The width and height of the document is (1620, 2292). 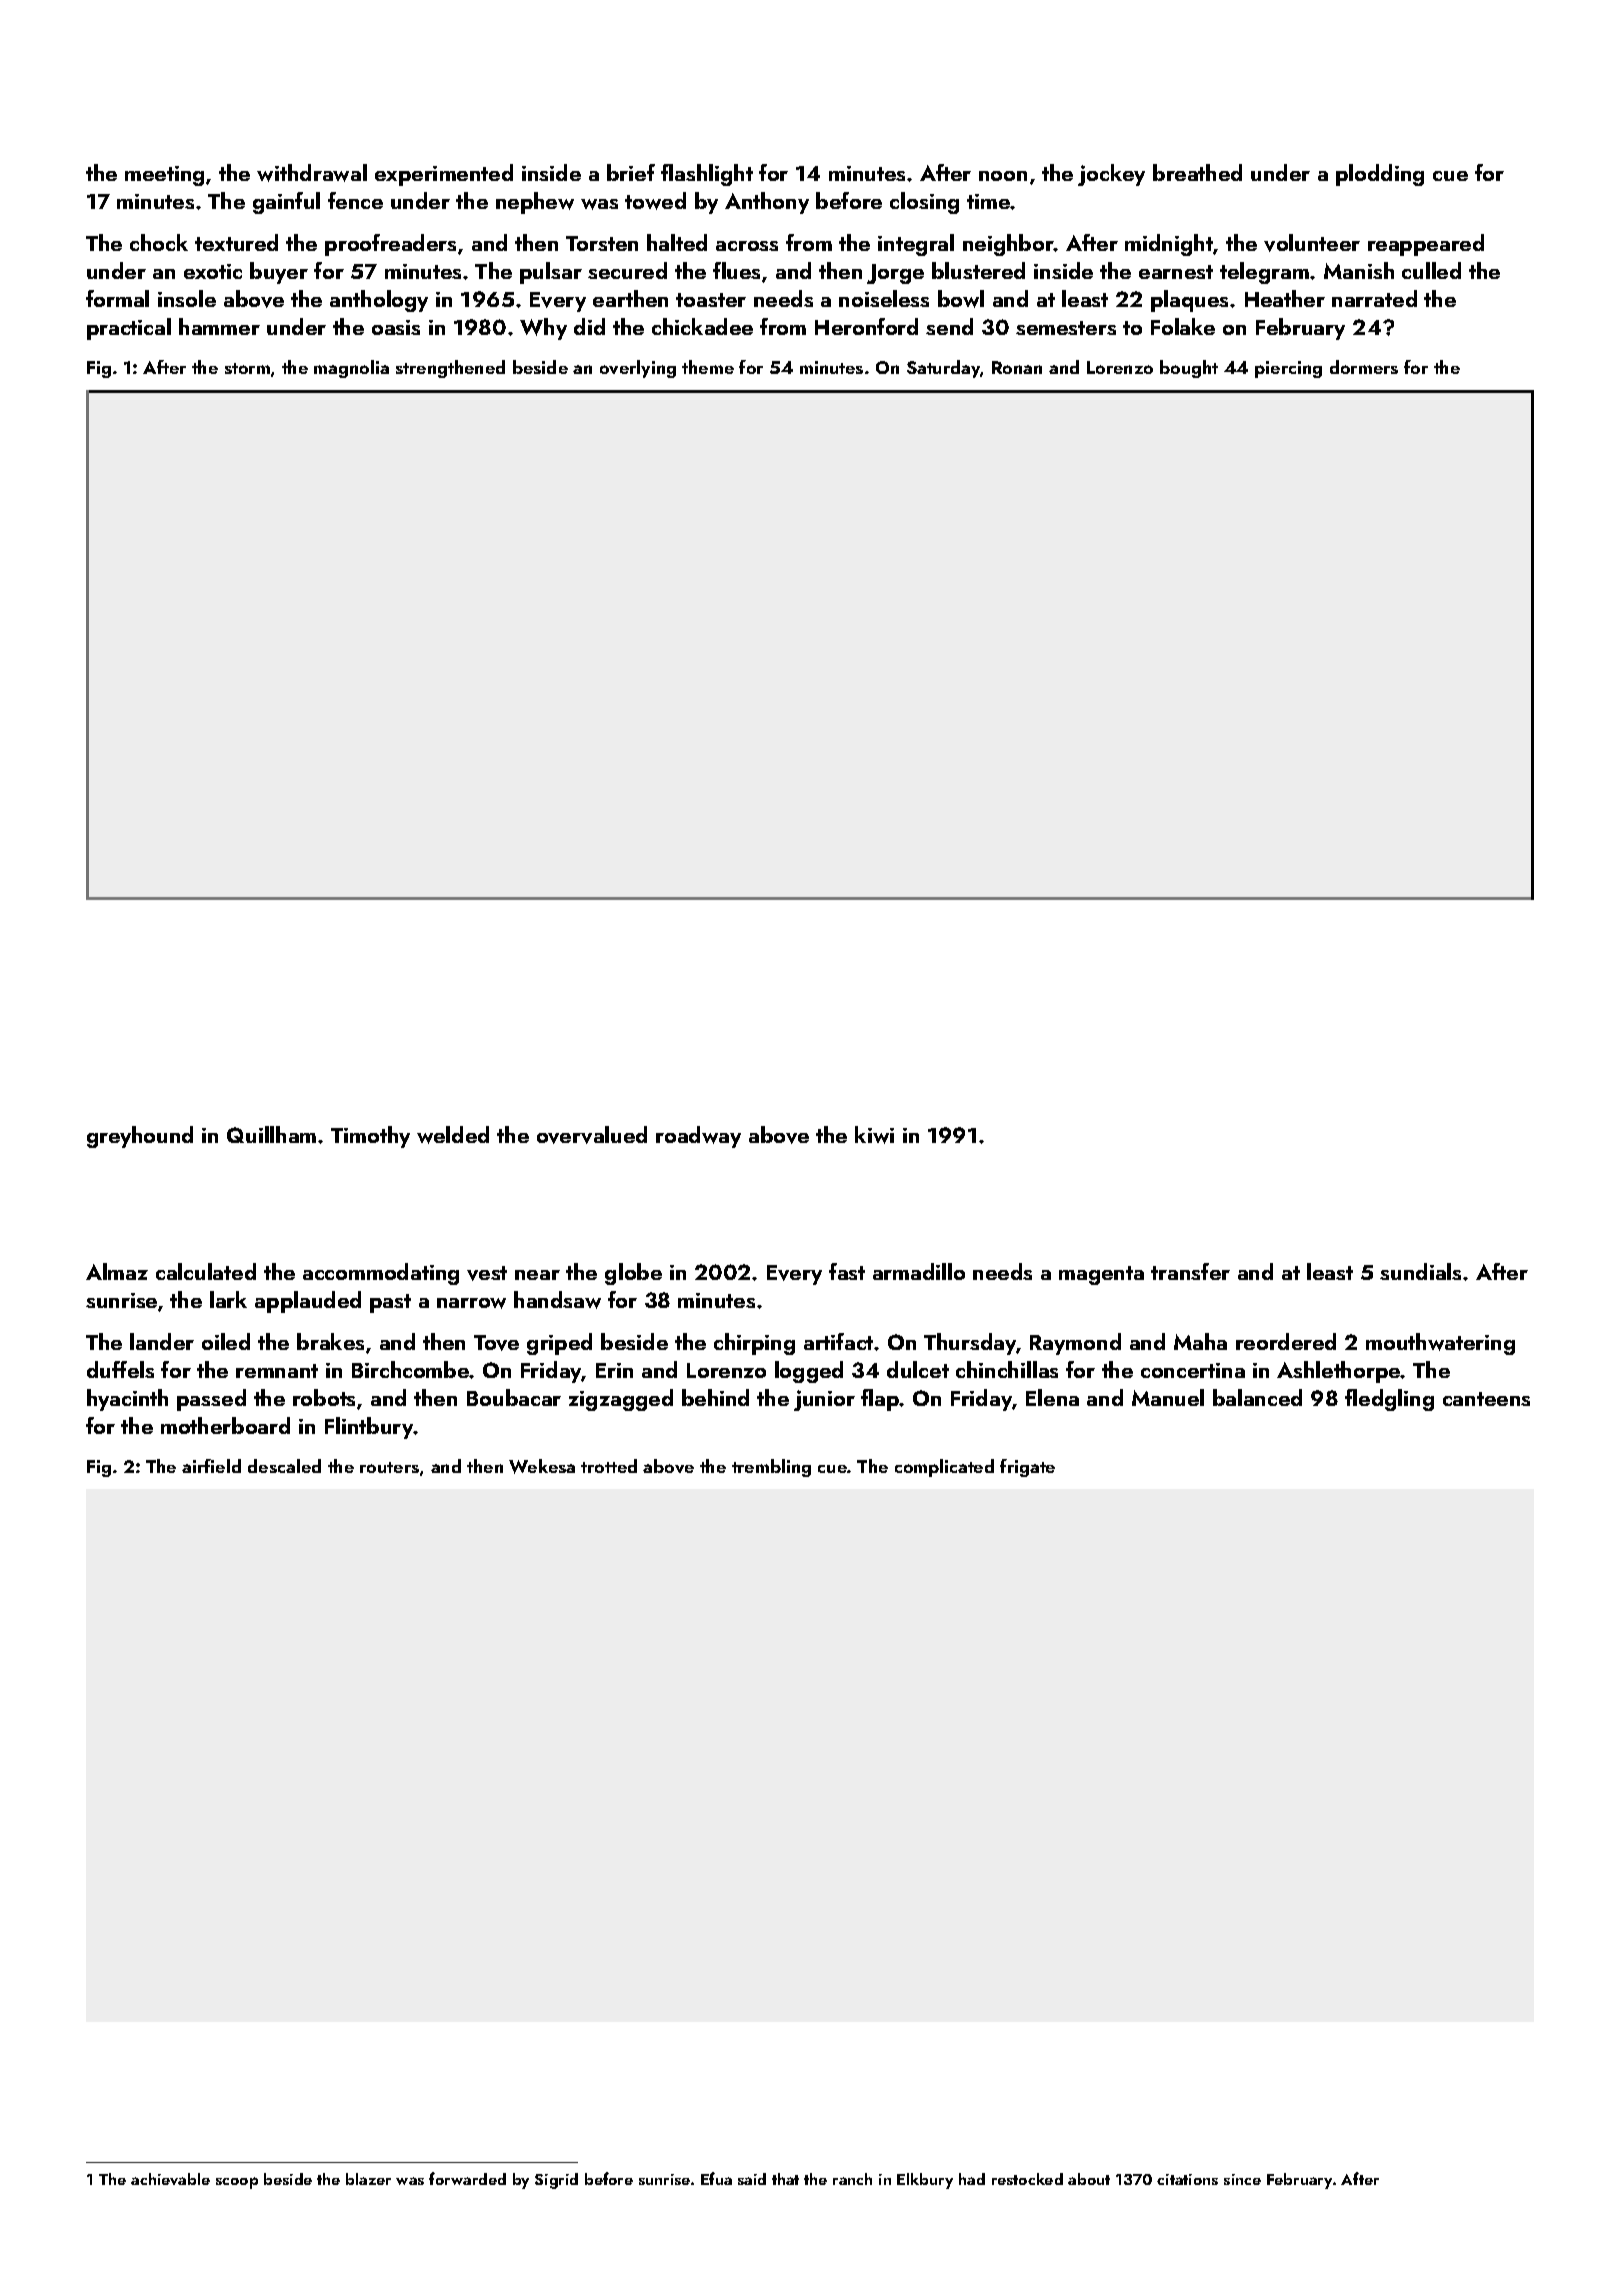 I want to click on brief, so click(x=631, y=172).
